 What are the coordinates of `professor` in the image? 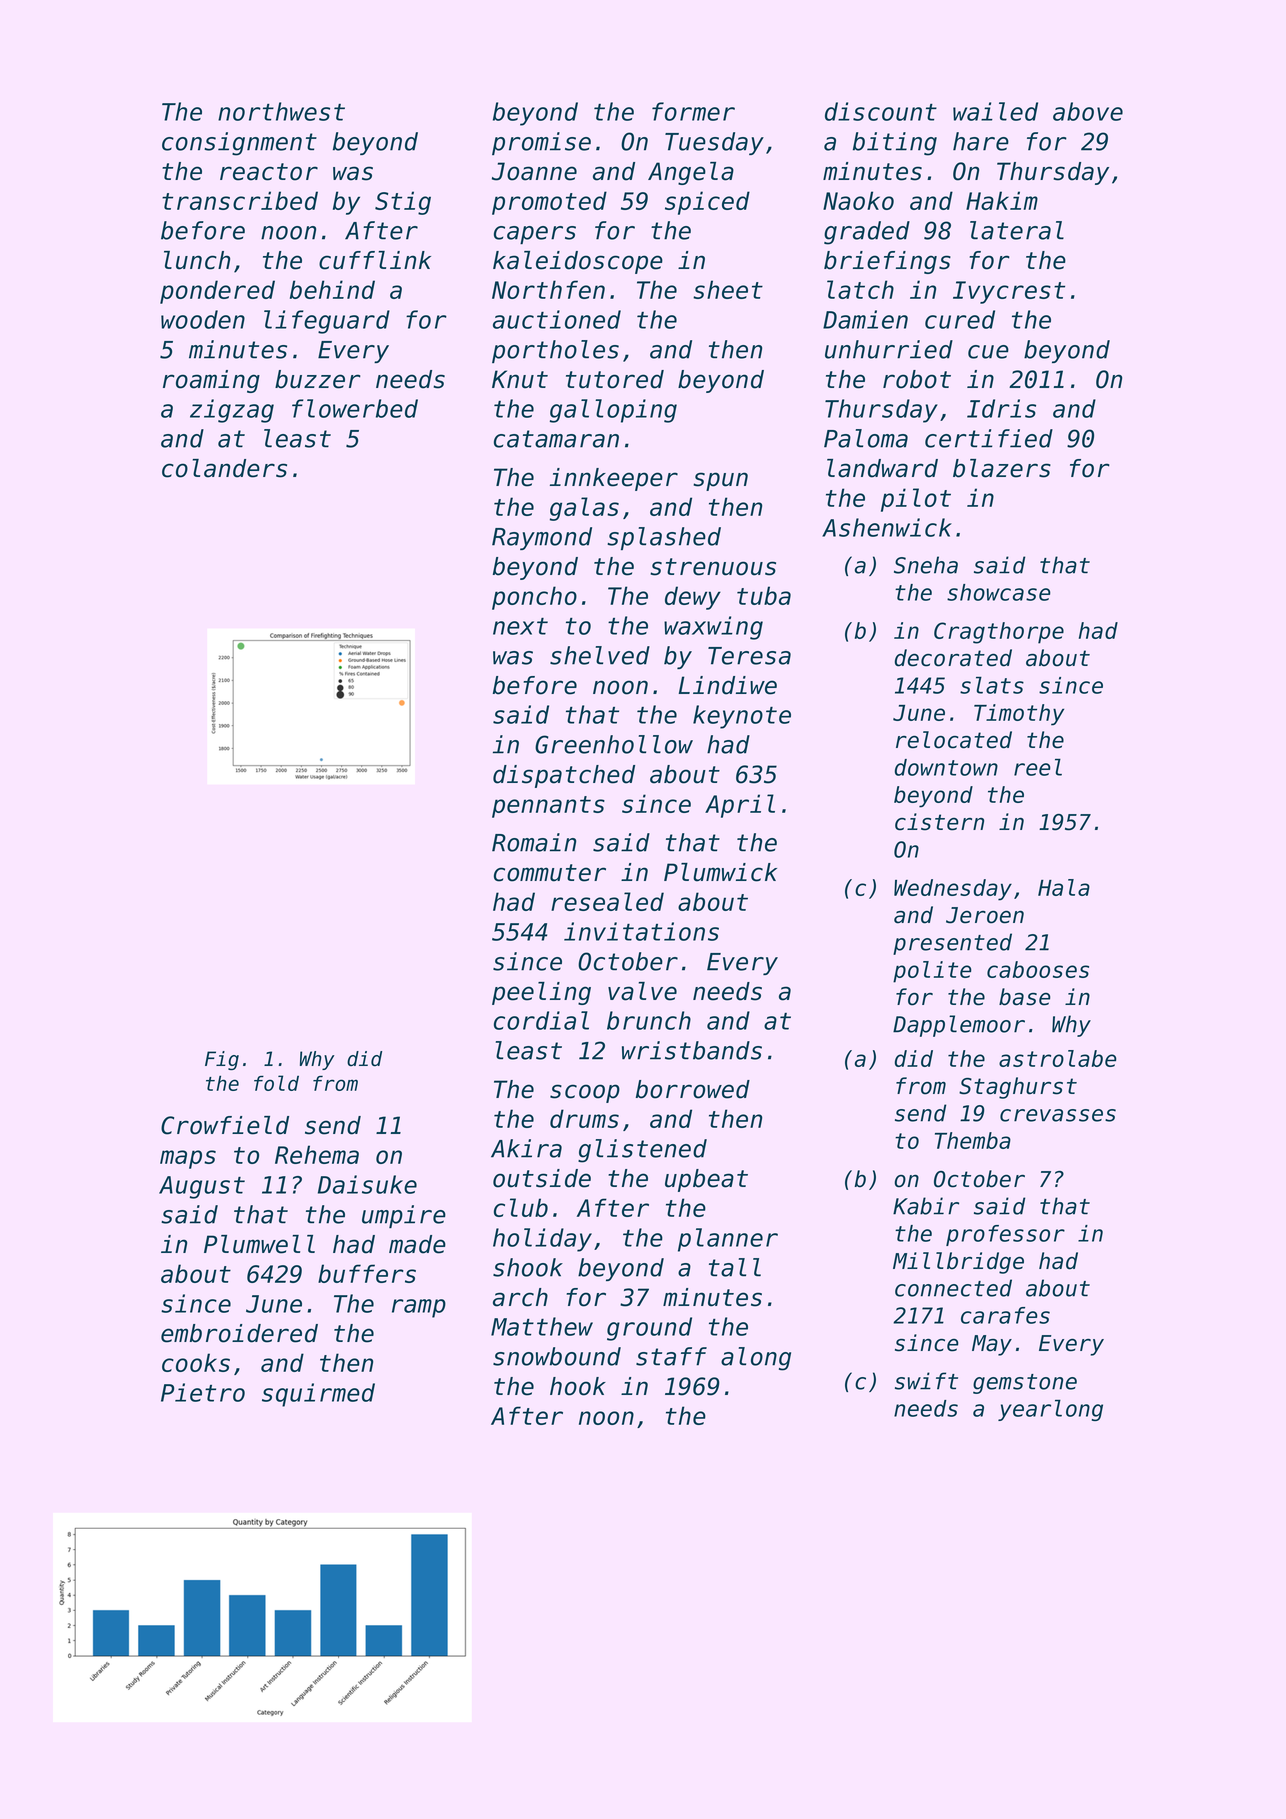 It's located at (1005, 1235).
